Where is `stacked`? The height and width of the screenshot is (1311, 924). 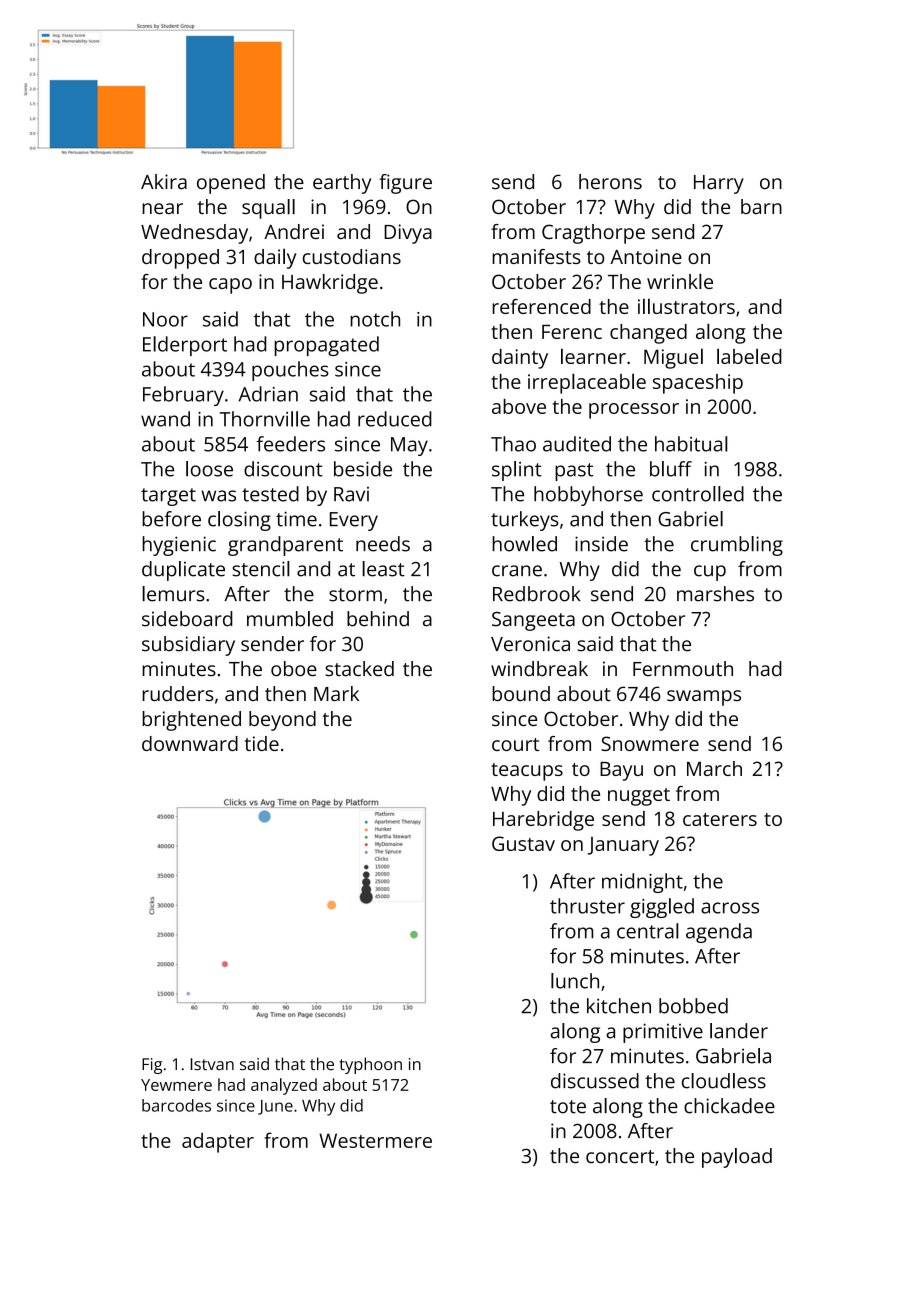
stacked is located at coordinates (359, 669).
